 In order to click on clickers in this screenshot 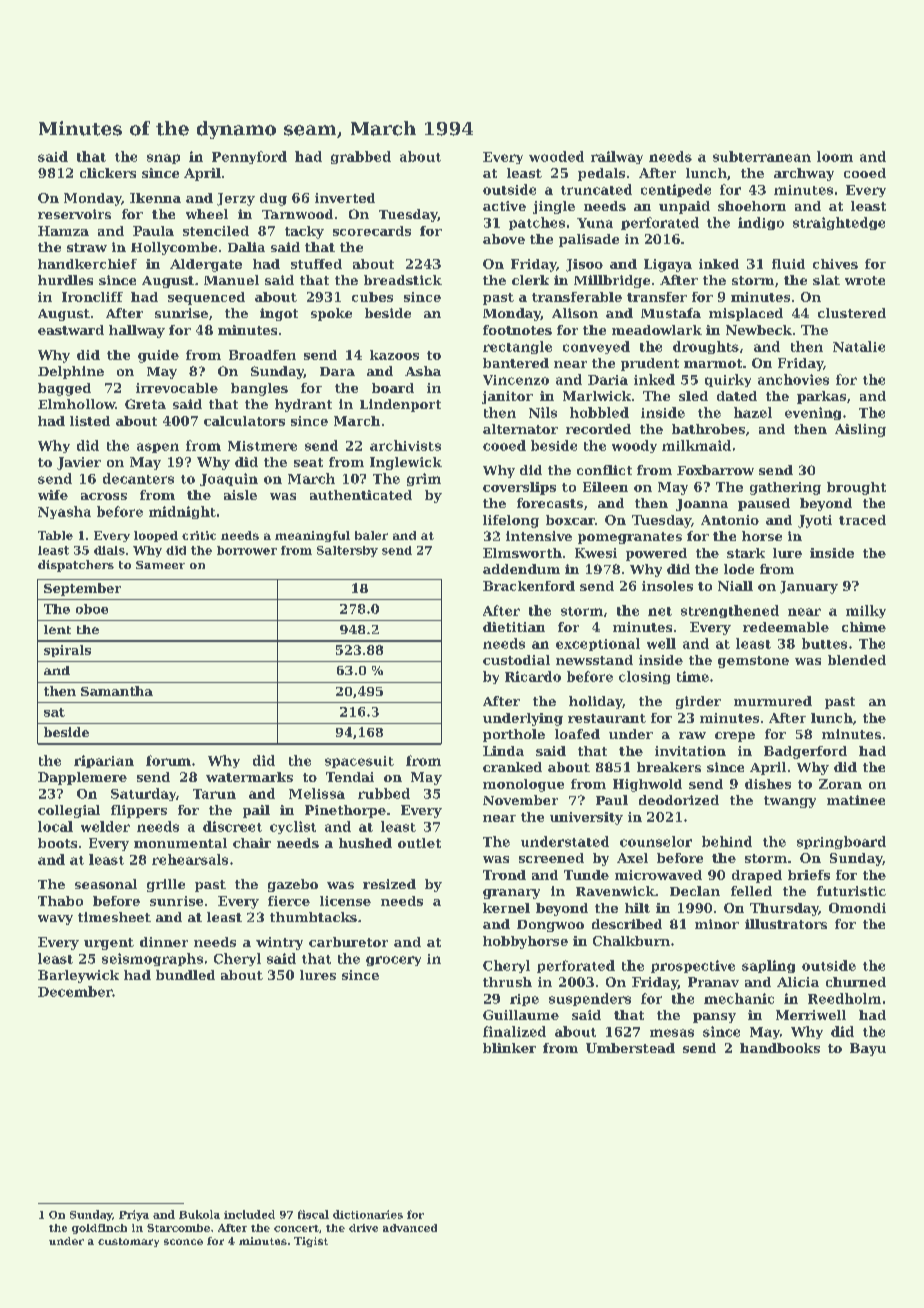, I will do `click(108, 173)`.
